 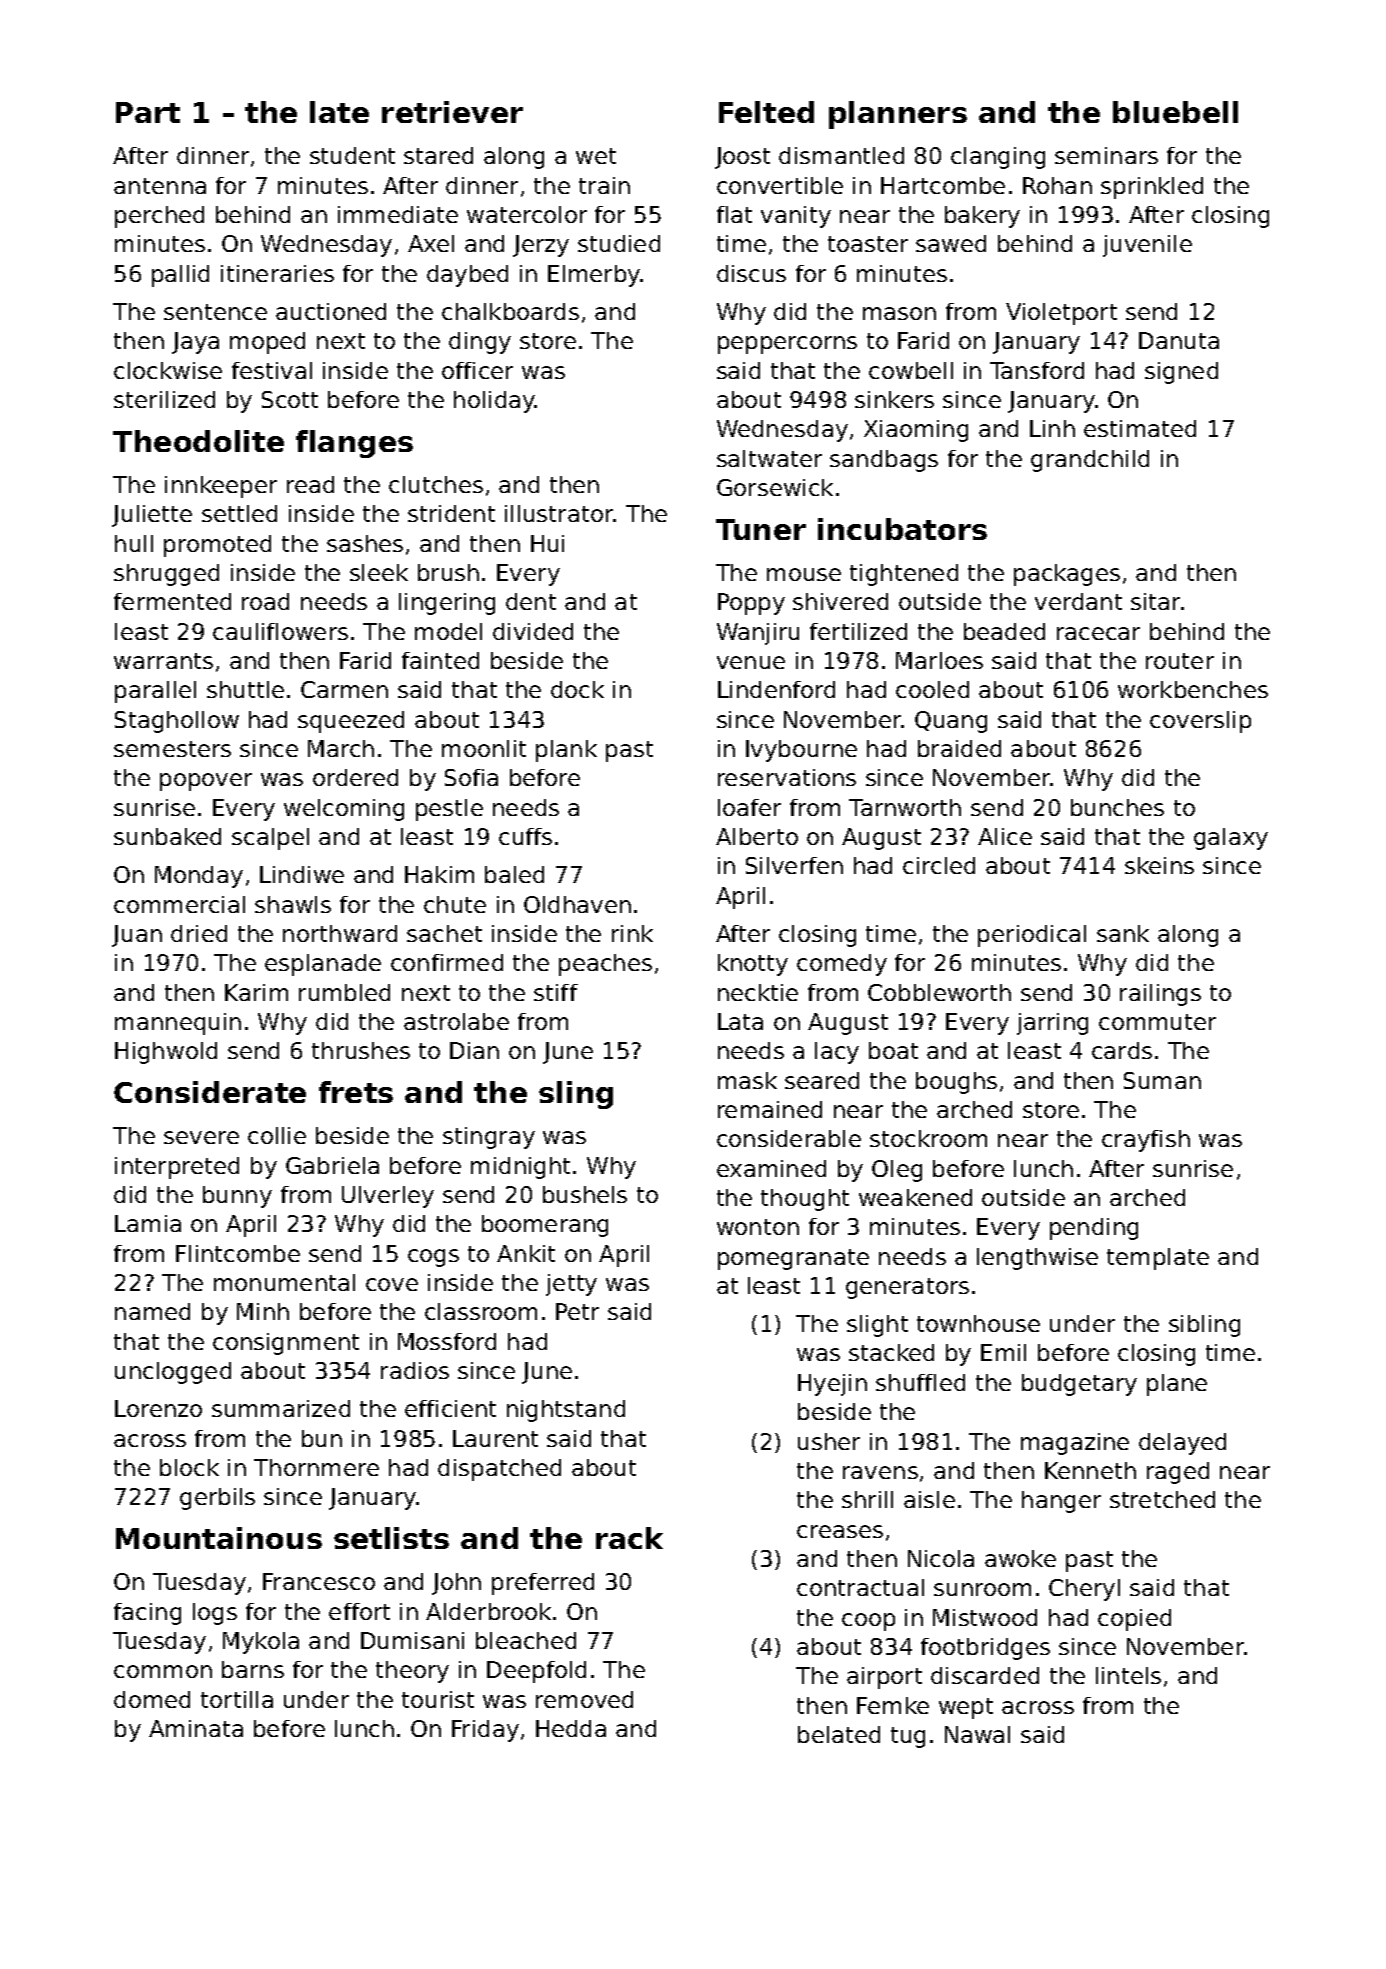 What do you see at coordinates (1175, 112) in the screenshot?
I see `bluebell` at bounding box center [1175, 112].
